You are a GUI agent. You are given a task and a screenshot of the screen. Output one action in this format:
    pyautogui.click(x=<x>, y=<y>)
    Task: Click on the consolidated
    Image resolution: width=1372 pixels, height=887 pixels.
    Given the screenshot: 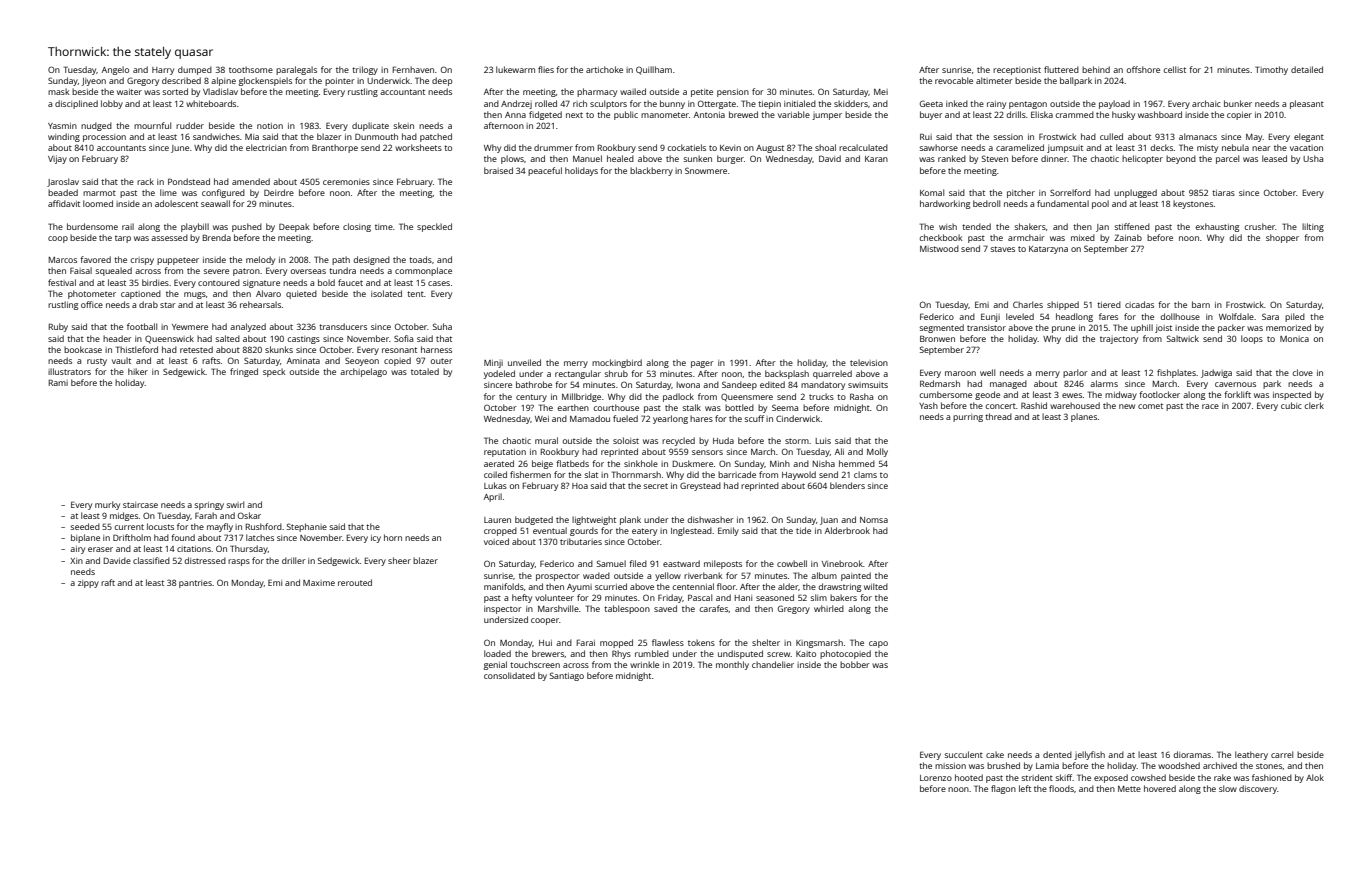 What is the action you would take?
    pyautogui.click(x=509, y=675)
